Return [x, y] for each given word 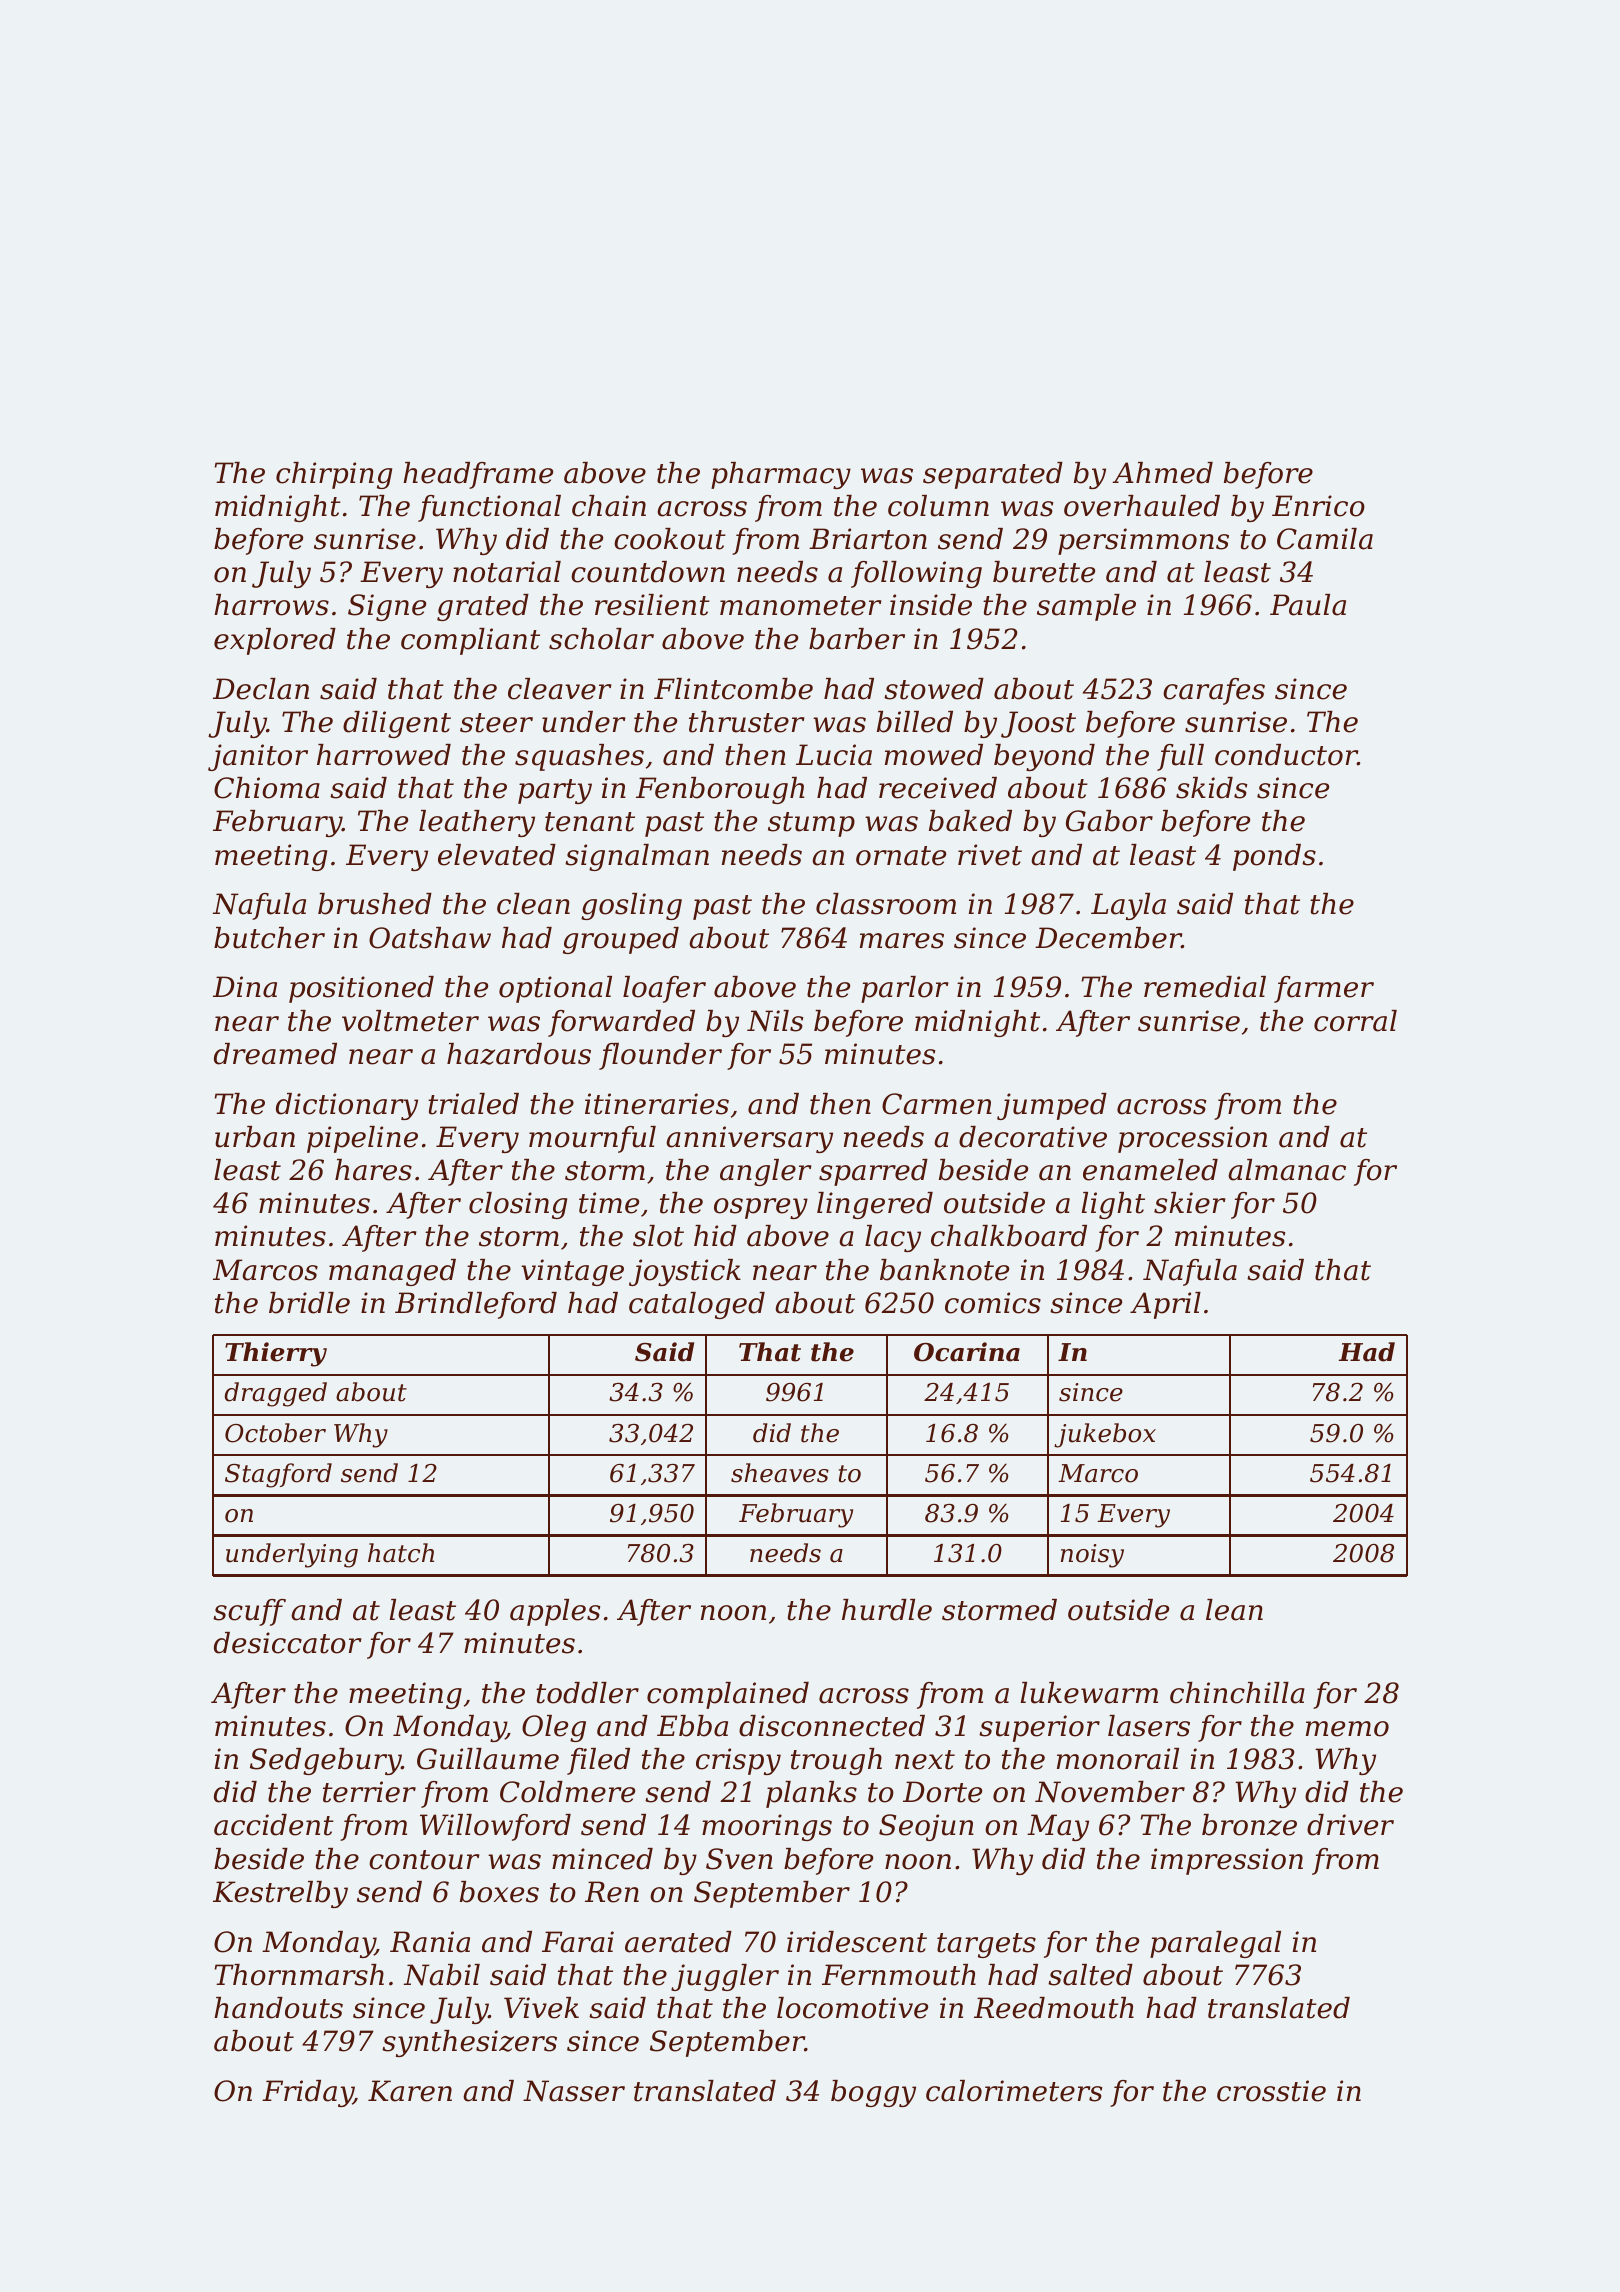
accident [274, 1825]
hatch [401, 1553]
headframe [478, 475]
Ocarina [967, 1352]
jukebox [1105, 1435]
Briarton [868, 539]
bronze [1249, 1825]
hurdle [887, 1610]
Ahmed [1162, 473]
